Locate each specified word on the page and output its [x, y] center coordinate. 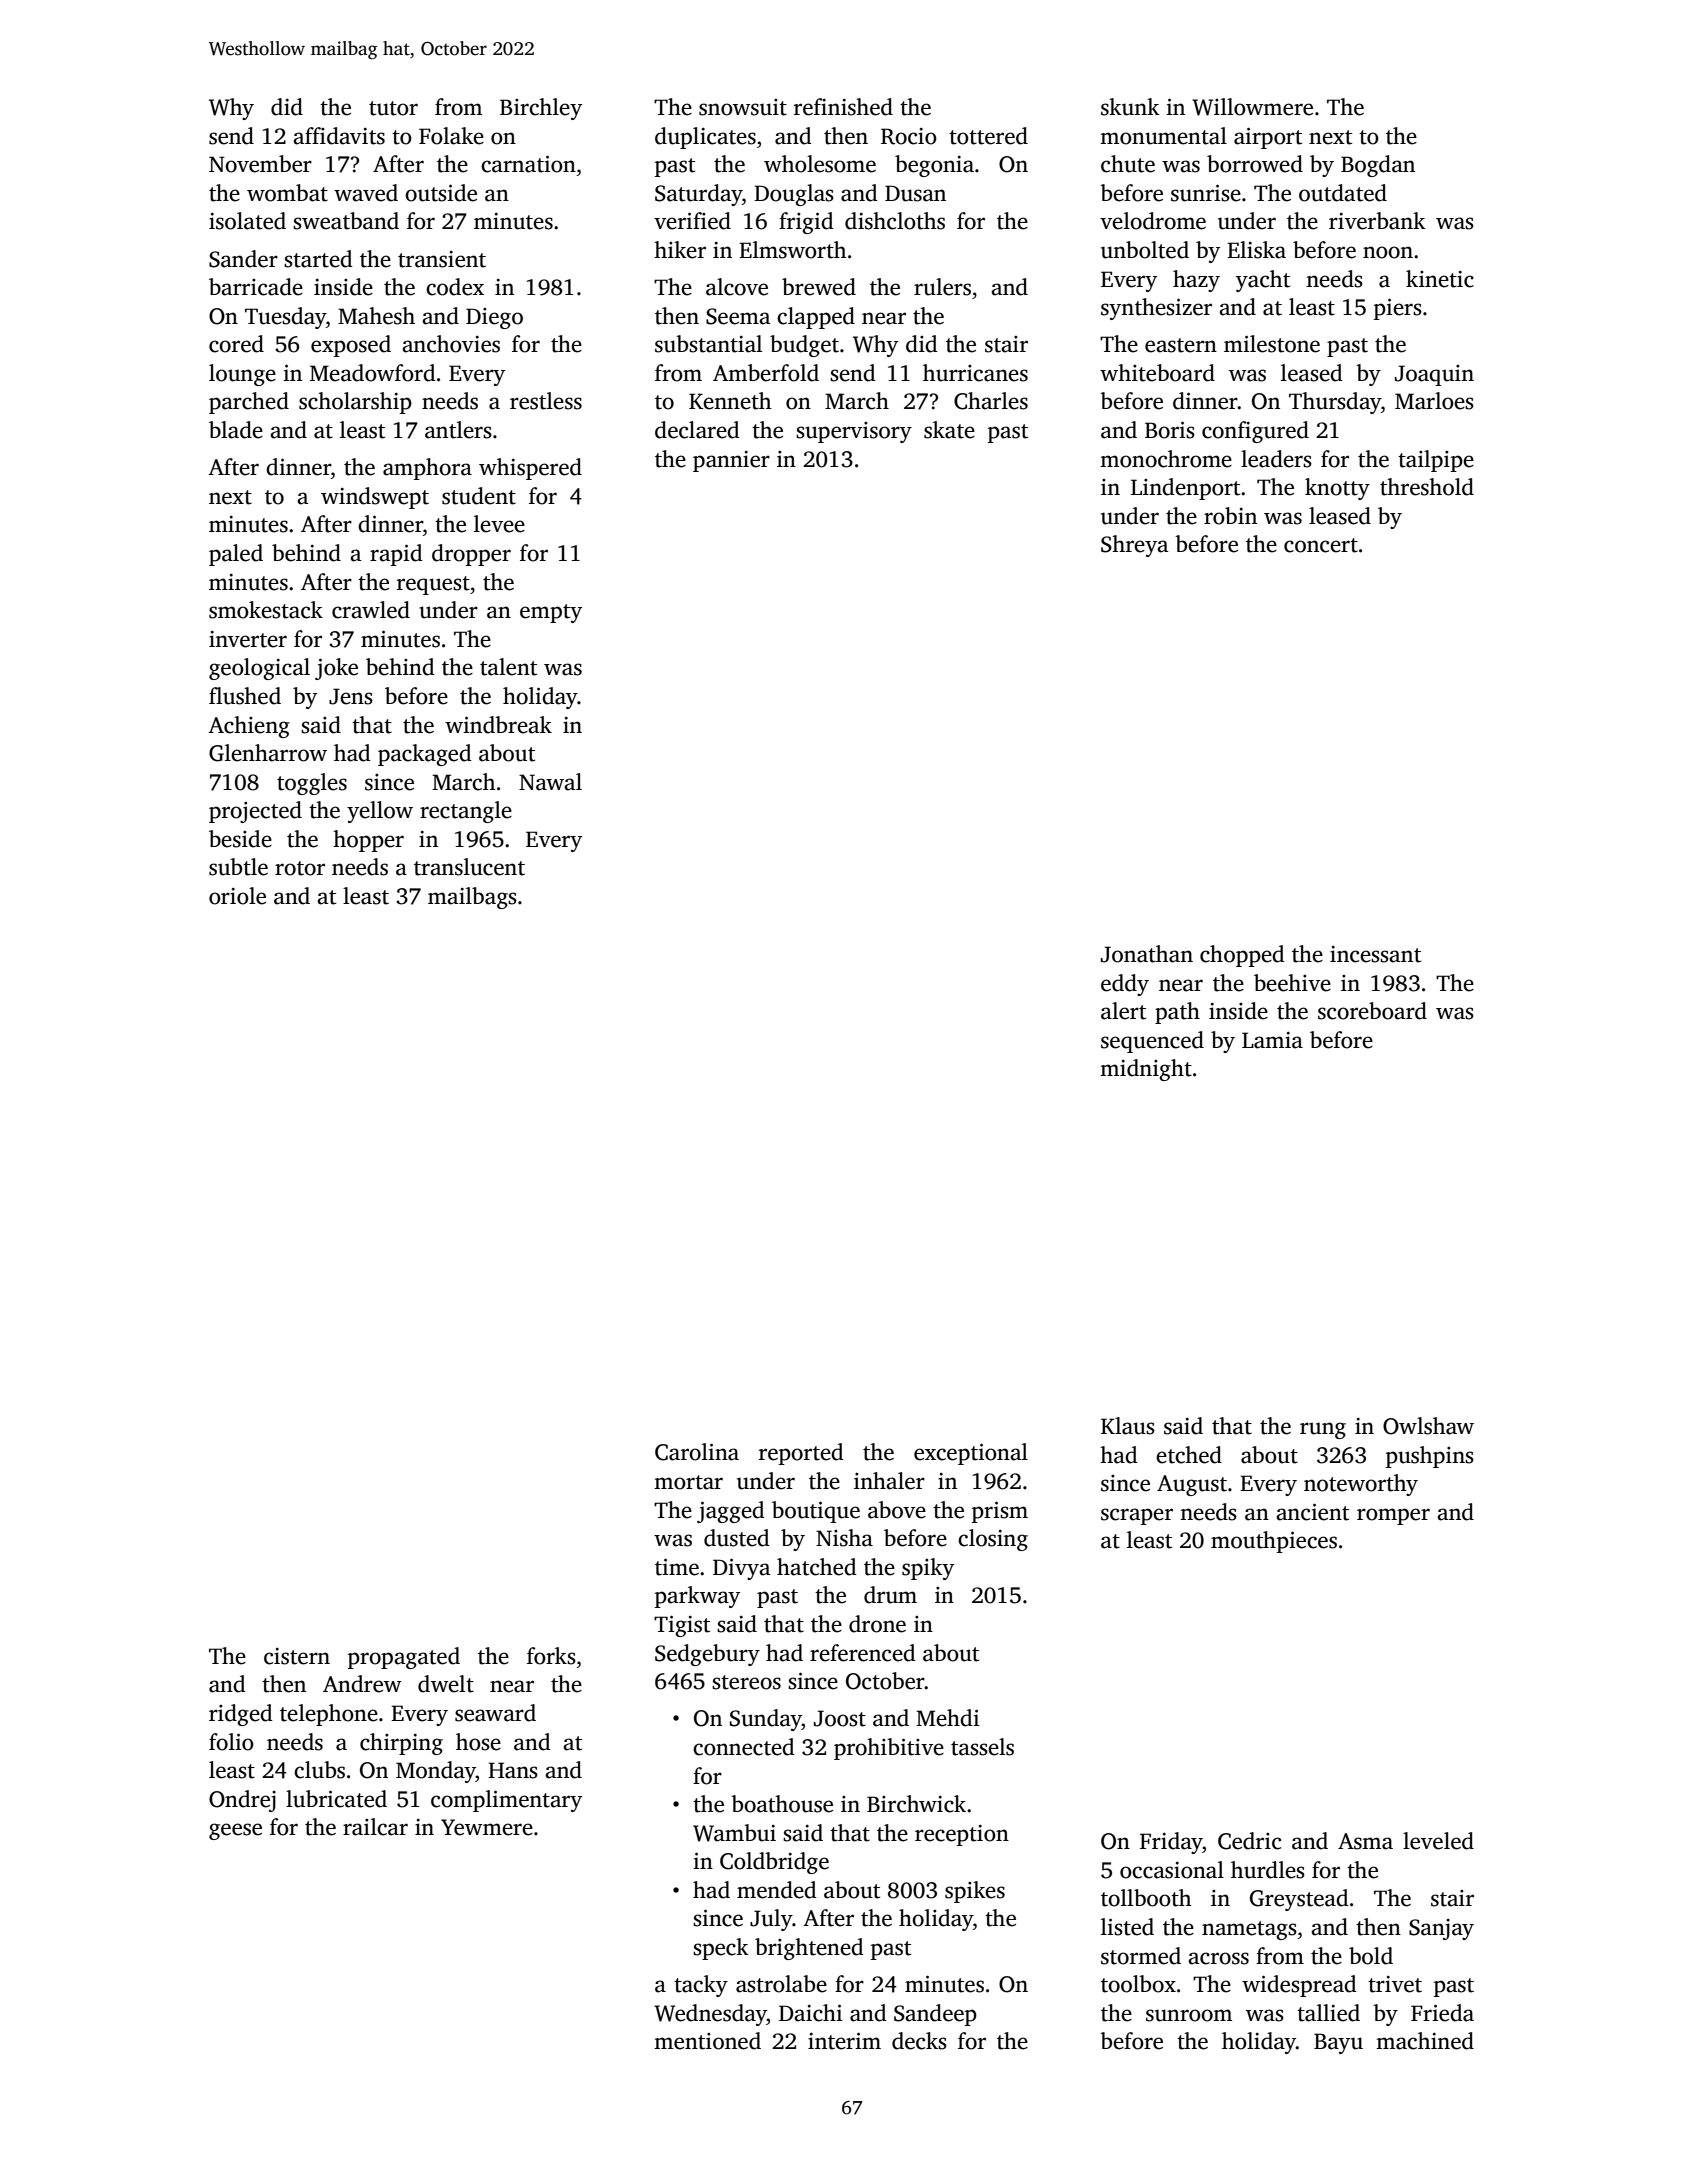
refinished [843, 107]
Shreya [1135, 546]
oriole [237, 896]
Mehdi [947, 1718]
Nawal [550, 782]
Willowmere [1252, 107]
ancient [1312, 1512]
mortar [688, 1482]
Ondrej [242, 1801]
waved [366, 193]
